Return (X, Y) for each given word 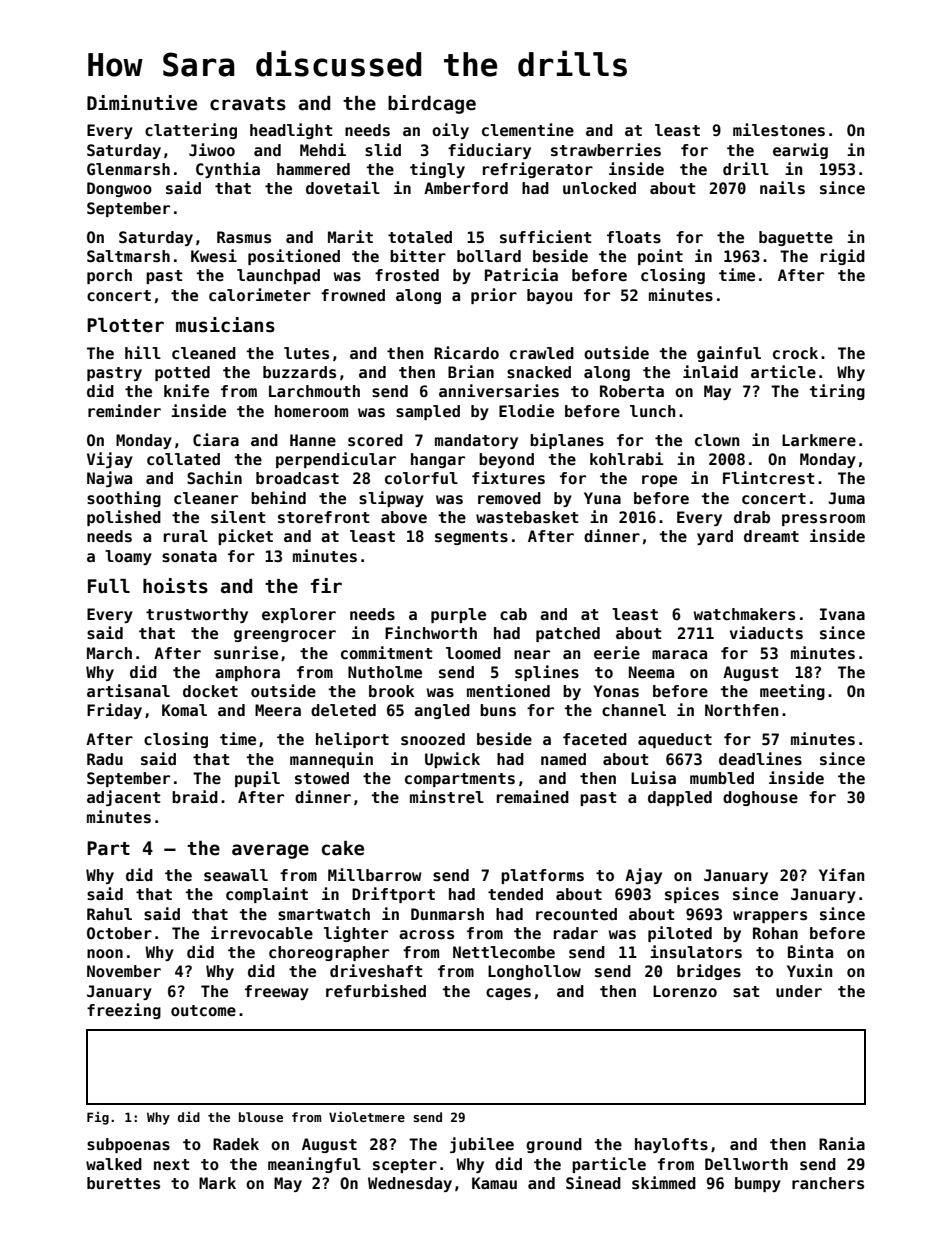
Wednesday (410, 1184)
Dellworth (746, 1164)
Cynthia (228, 170)
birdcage (432, 104)
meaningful (314, 1165)
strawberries (606, 150)
